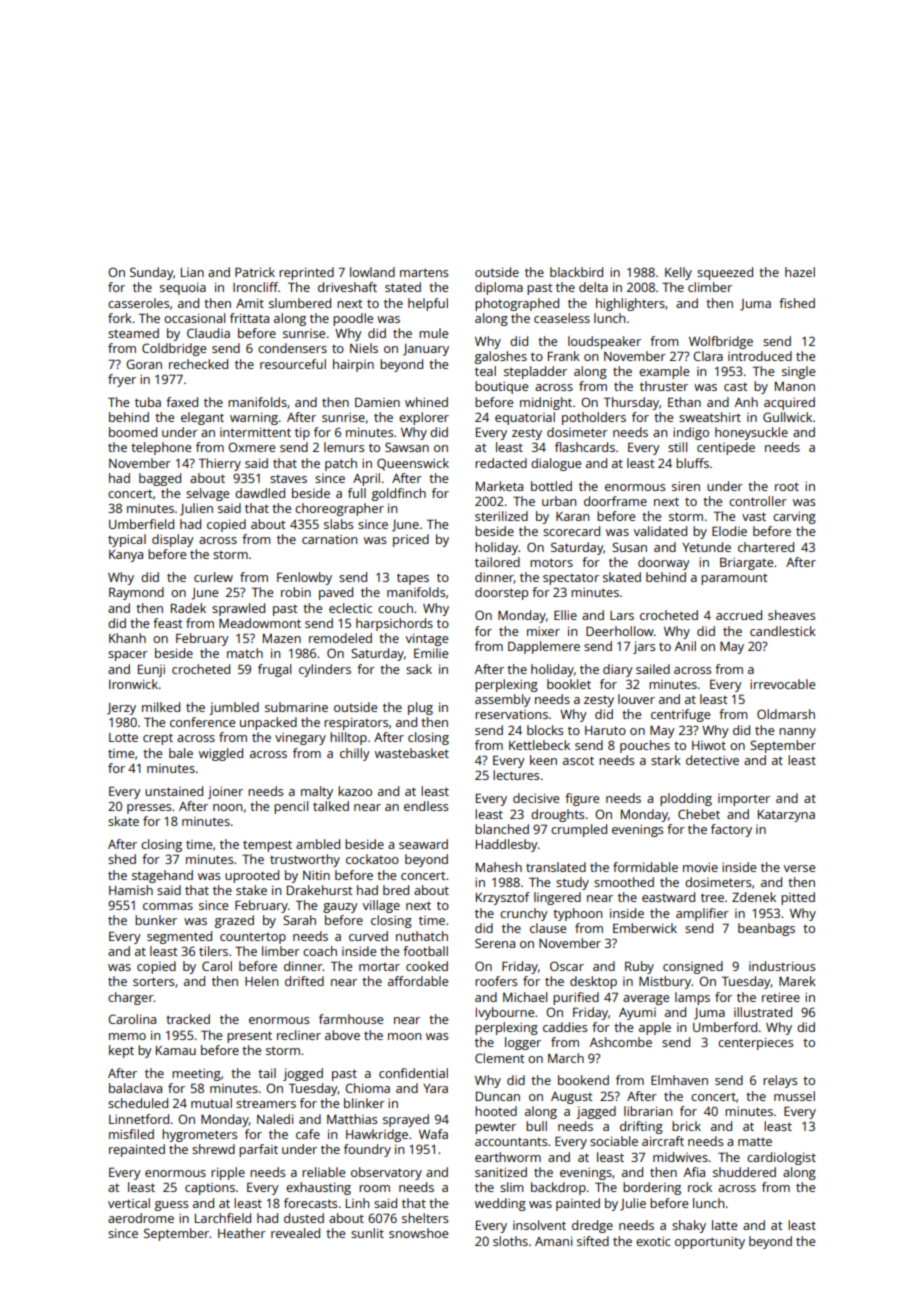 The height and width of the document is (1308, 924). What do you see at coordinates (766, 547) in the document?
I see `chartered` at bounding box center [766, 547].
